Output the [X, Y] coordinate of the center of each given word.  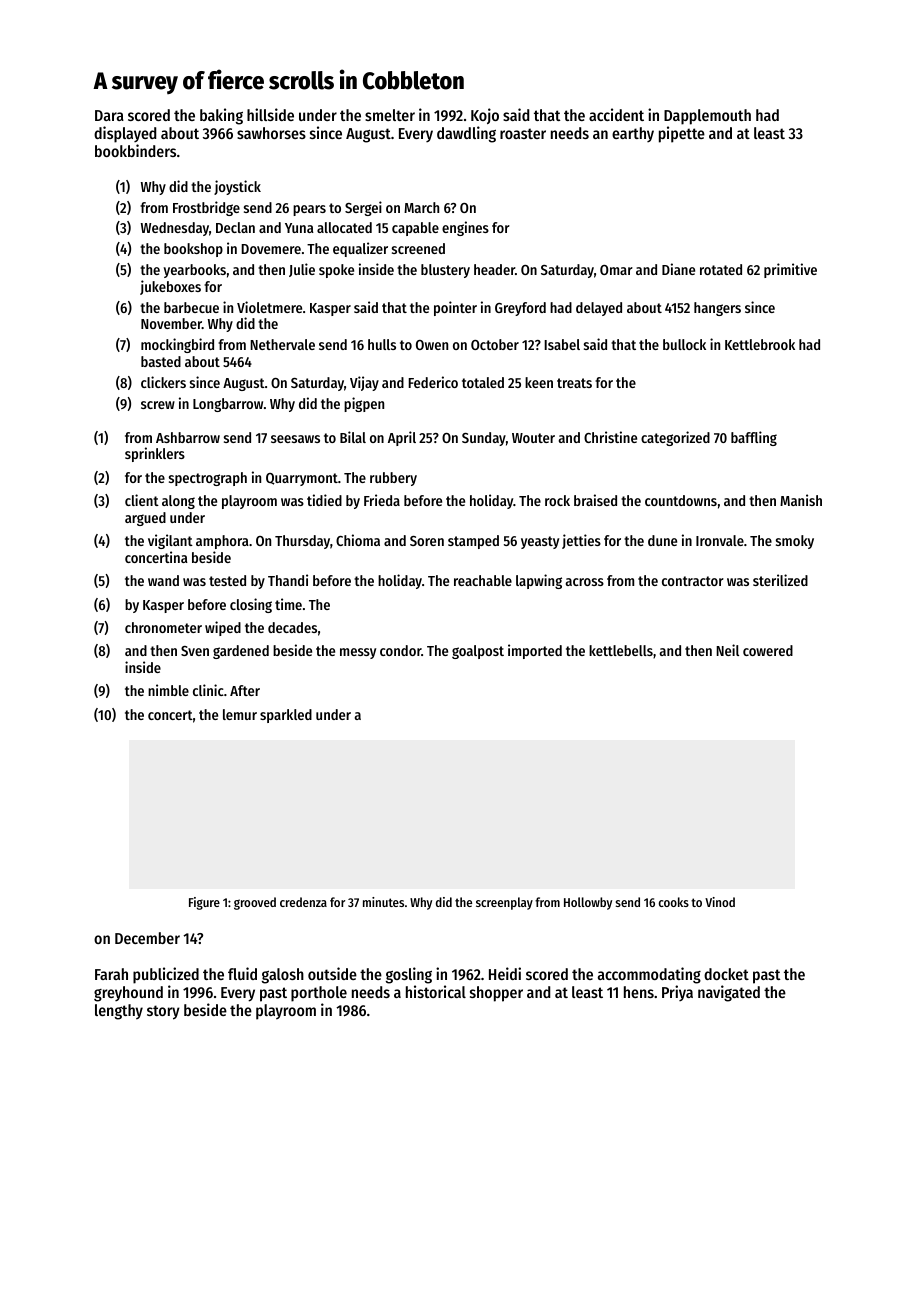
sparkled [286, 716]
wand [163, 580]
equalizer [360, 249]
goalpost [478, 652]
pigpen [364, 404]
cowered [768, 650]
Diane [678, 269]
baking [221, 116]
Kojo [485, 116]
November [171, 323]
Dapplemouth [707, 117]
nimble [168, 690]
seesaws [295, 439]
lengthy [119, 1012]
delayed [599, 309]
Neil [727, 650]
